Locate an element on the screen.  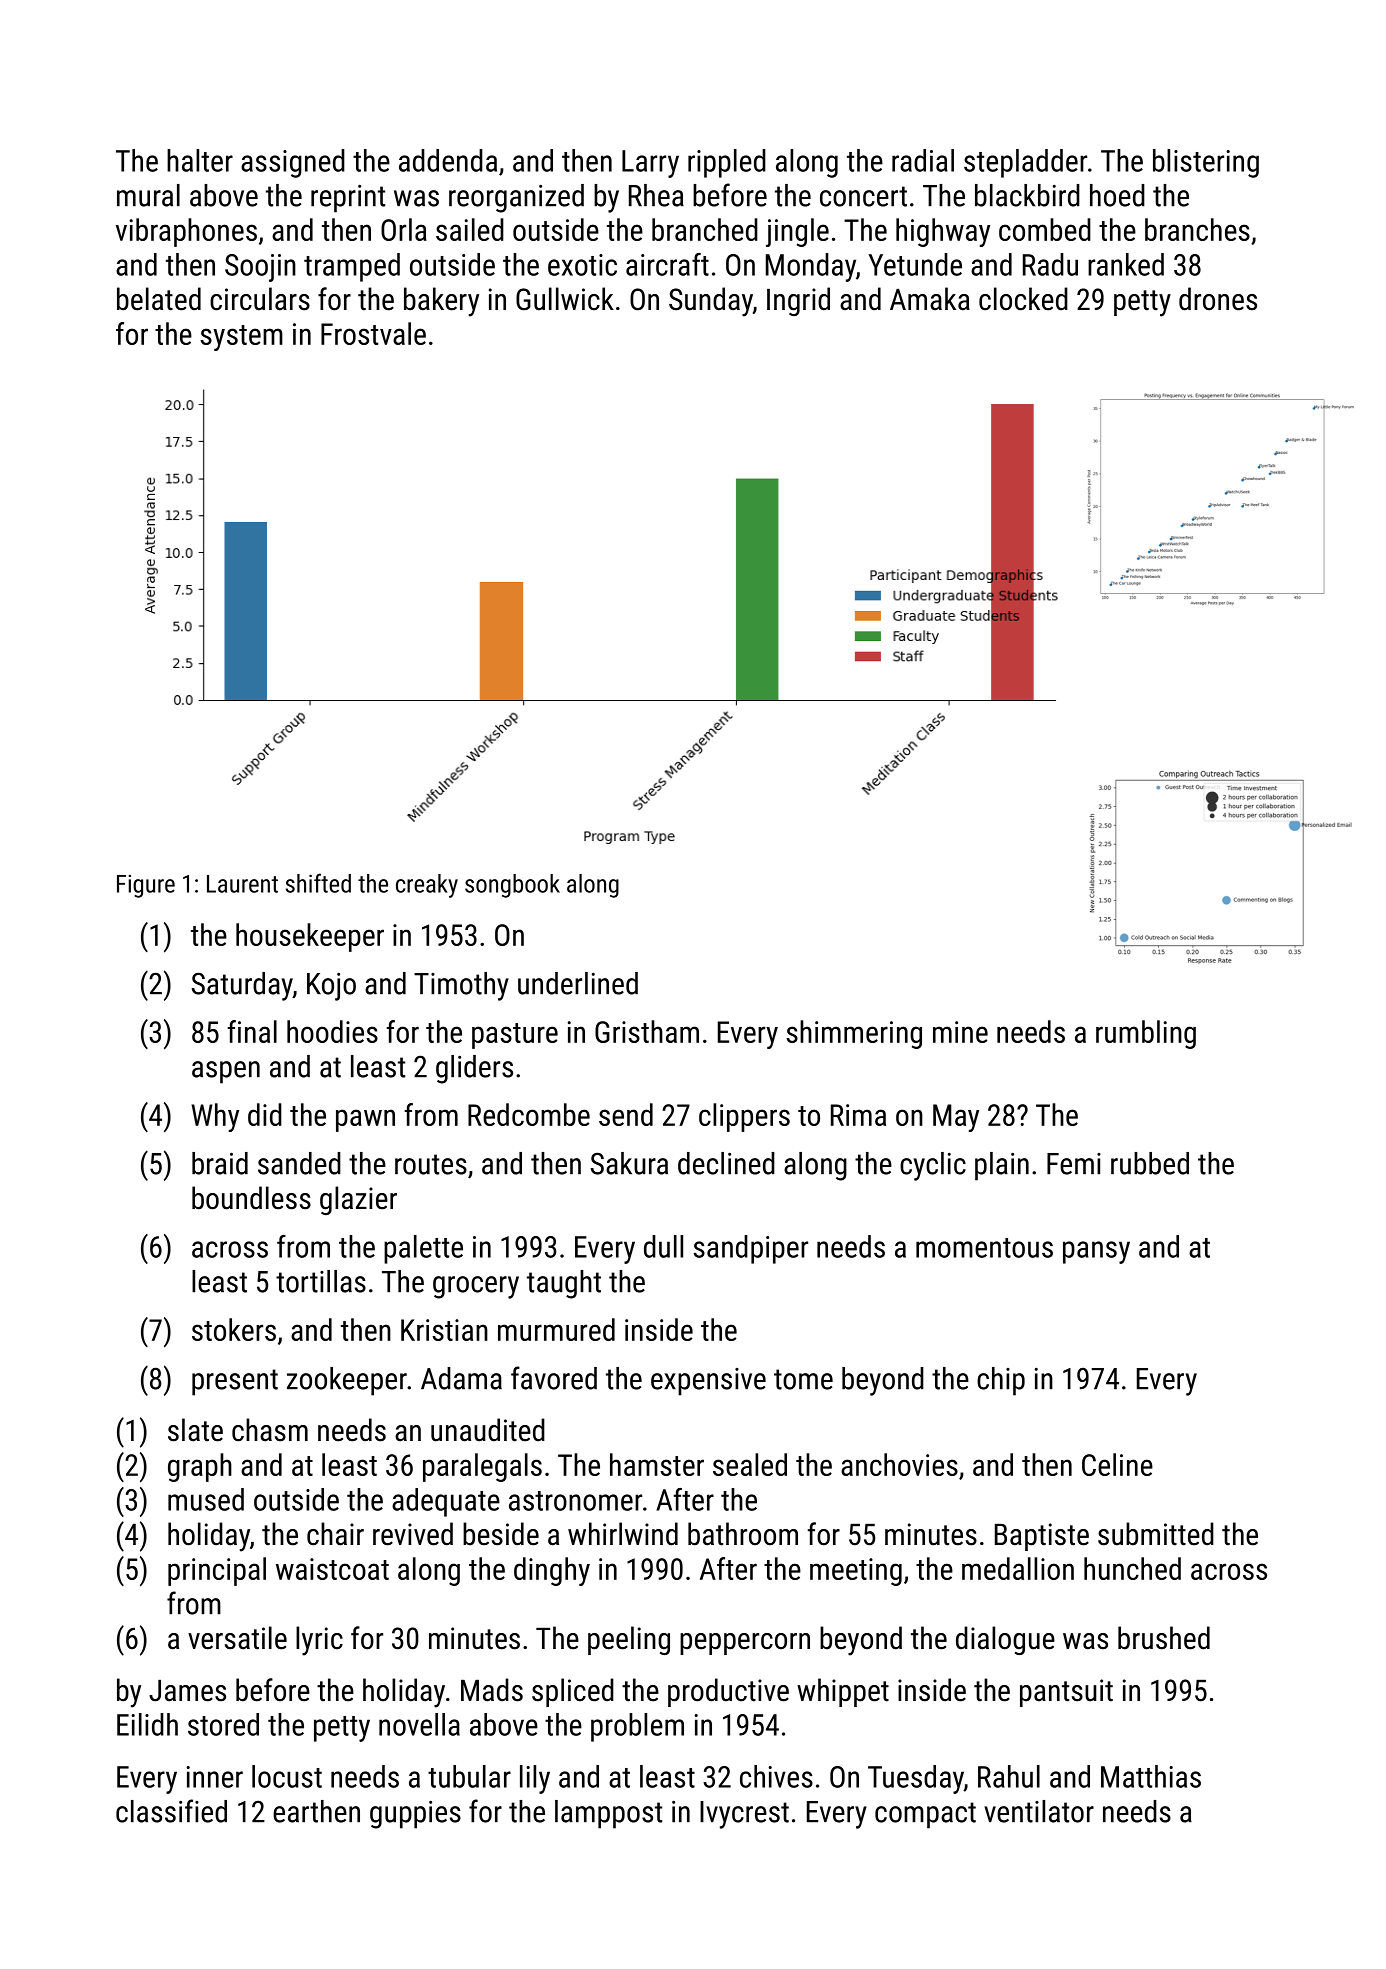
sealed is located at coordinates (750, 1464).
